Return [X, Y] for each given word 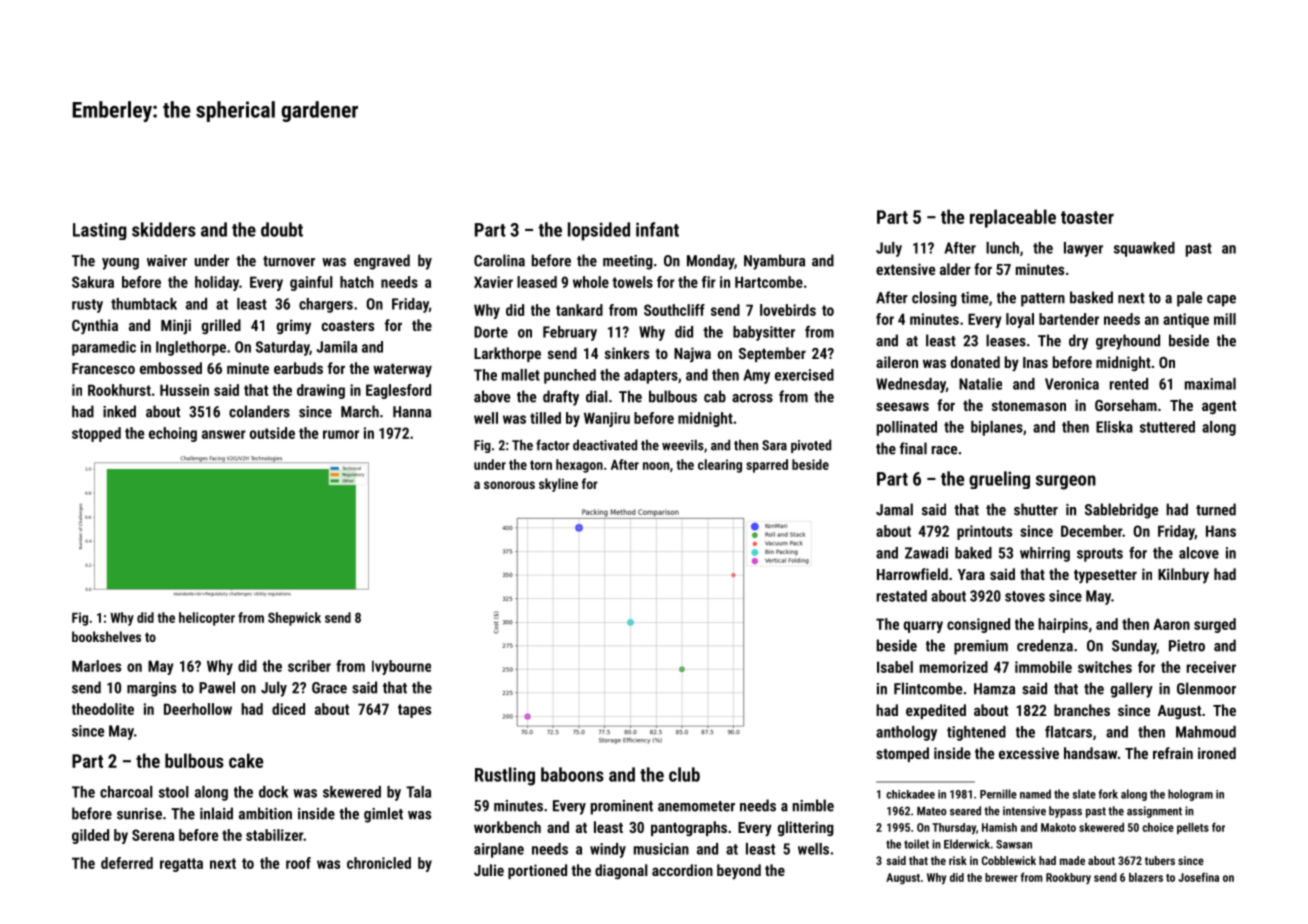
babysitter [764, 333]
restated [902, 596]
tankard [579, 310]
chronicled [379, 863]
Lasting [100, 231]
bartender [1069, 319]
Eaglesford [398, 391]
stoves [1025, 596]
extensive [905, 269]
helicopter [207, 619]
